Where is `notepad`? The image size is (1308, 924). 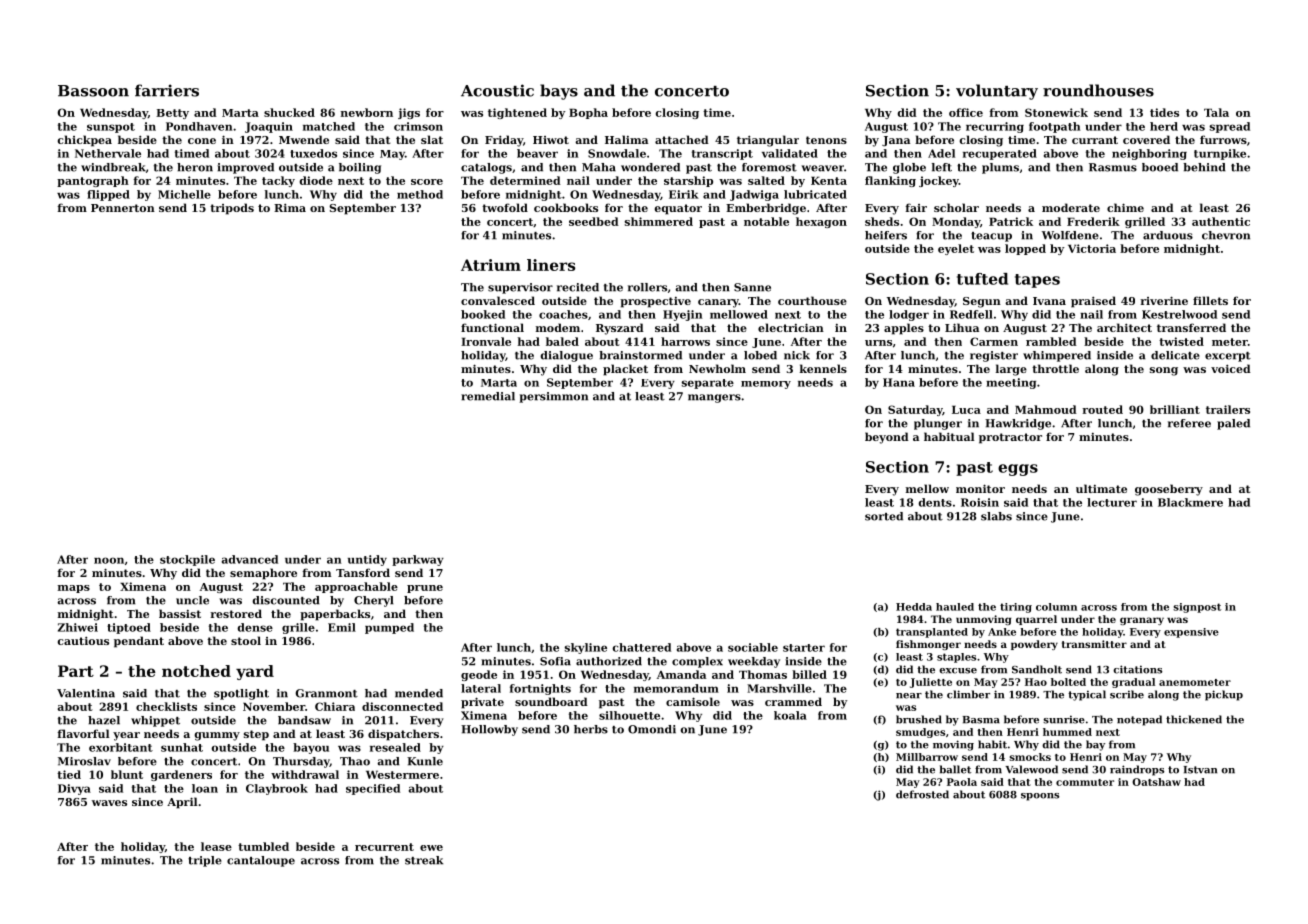
notepad is located at coordinates (1139, 720).
